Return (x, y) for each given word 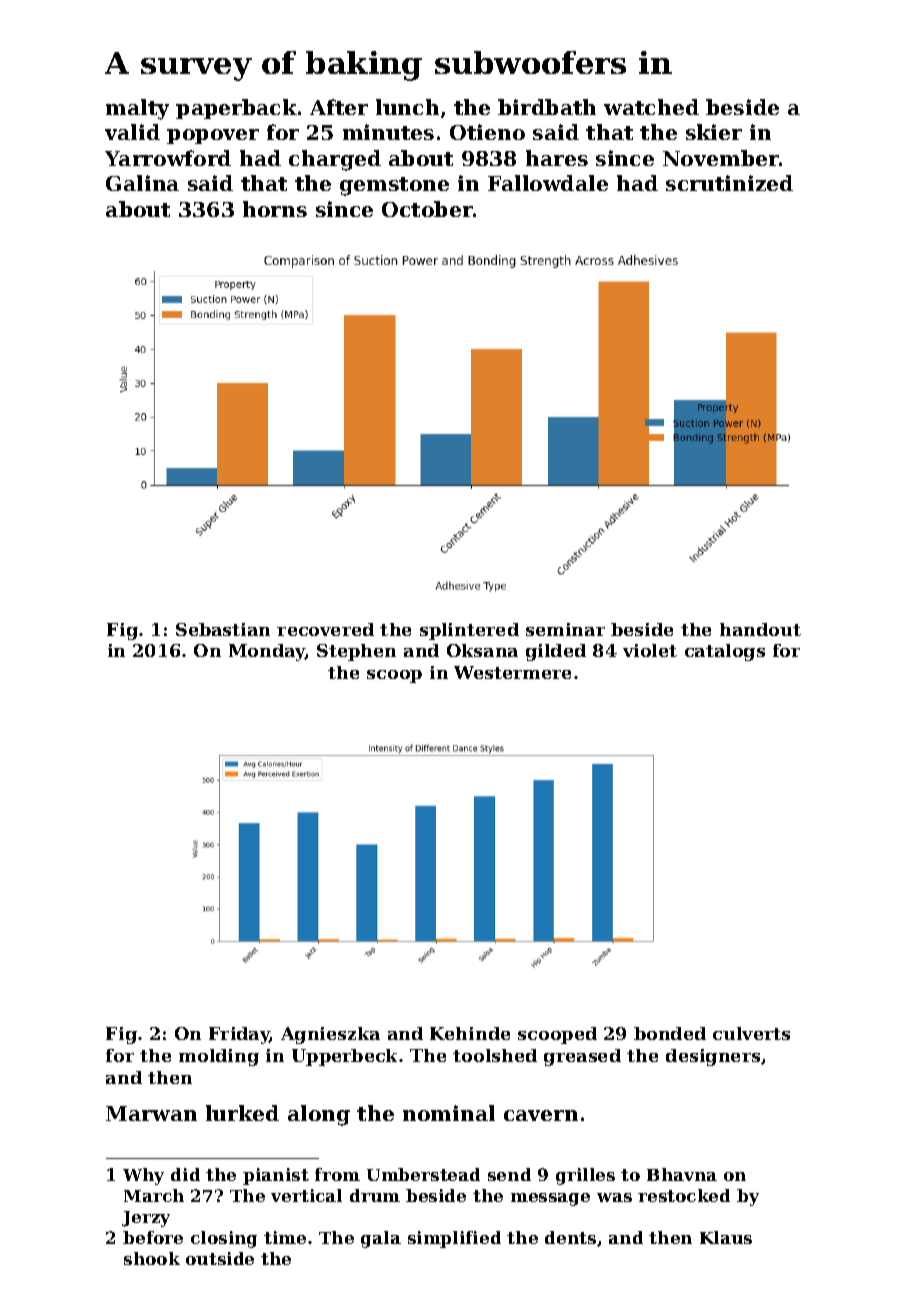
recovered (325, 629)
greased (582, 1057)
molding (219, 1057)
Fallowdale (548, 183)
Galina (142, 183)
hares (557, 158)
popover (213, 136)
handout (760, 629)
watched (651, 107)
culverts (751, 1033)
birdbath (547, 107)
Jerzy (146, 1219)
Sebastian (223, 629)
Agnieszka (330, 1035)
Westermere (512, 672)
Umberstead (423, 1174)
